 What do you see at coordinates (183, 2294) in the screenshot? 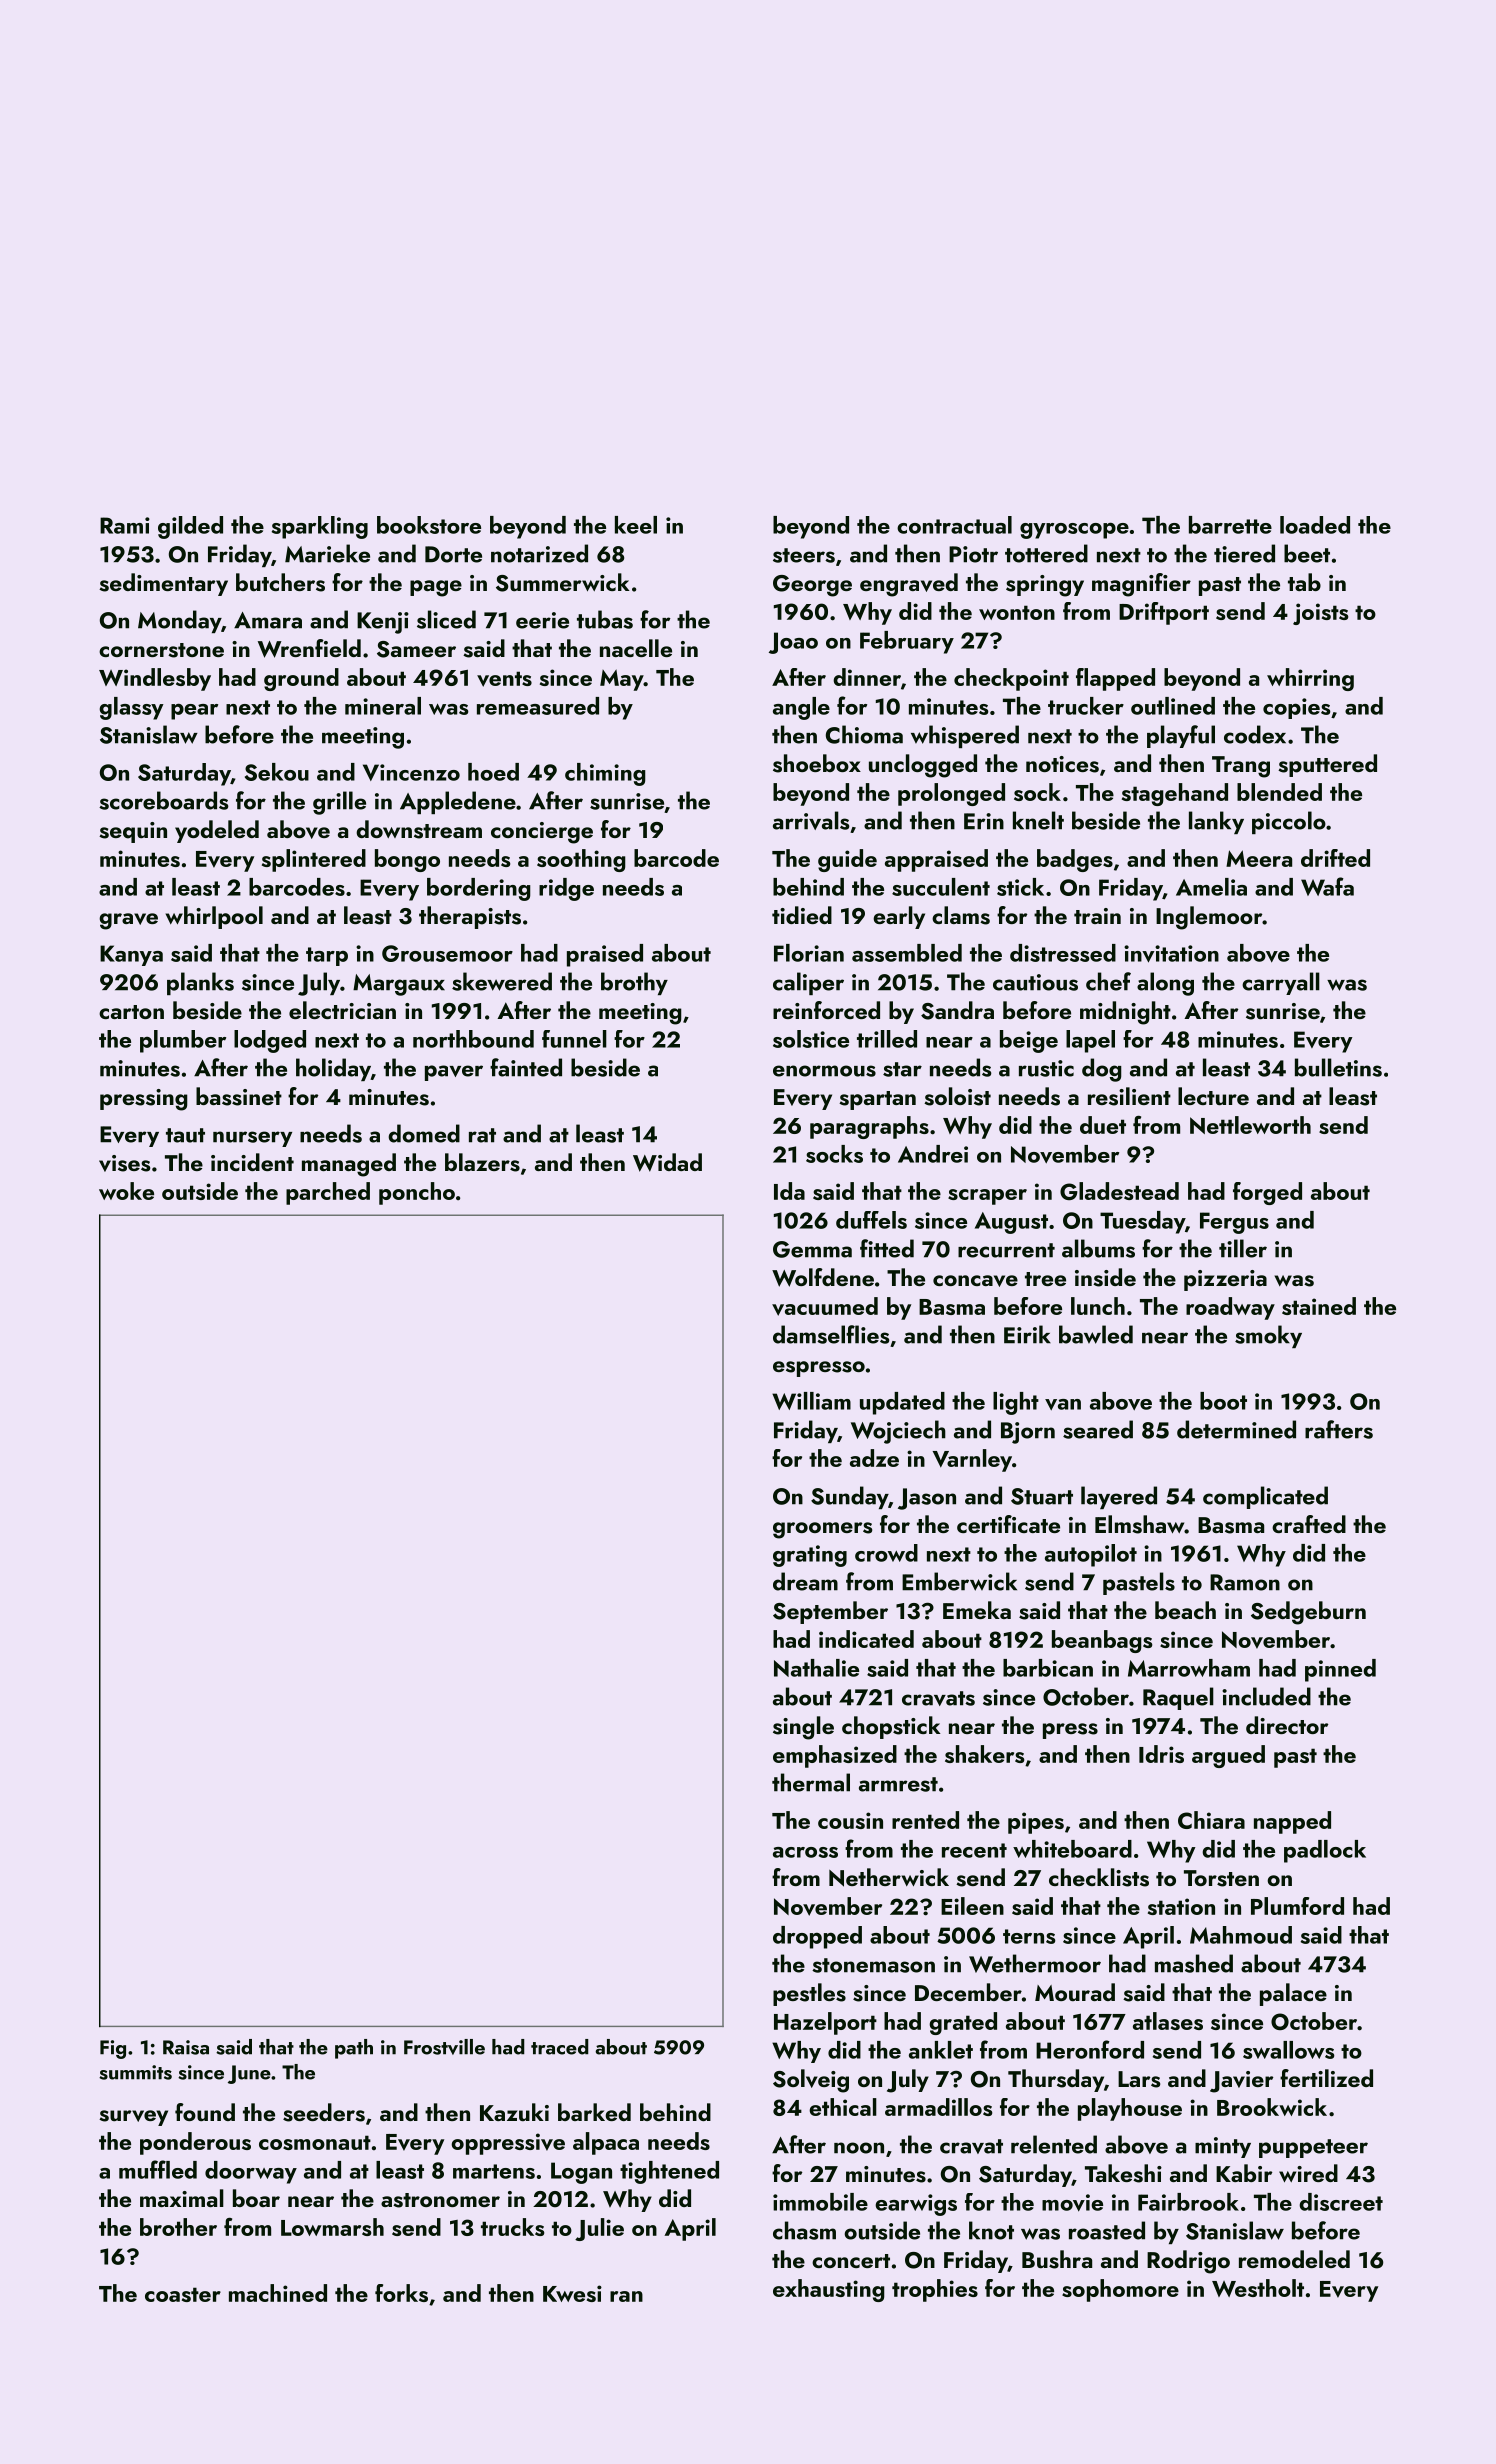
I see `coaster` at bounding box center [183, 2294].
